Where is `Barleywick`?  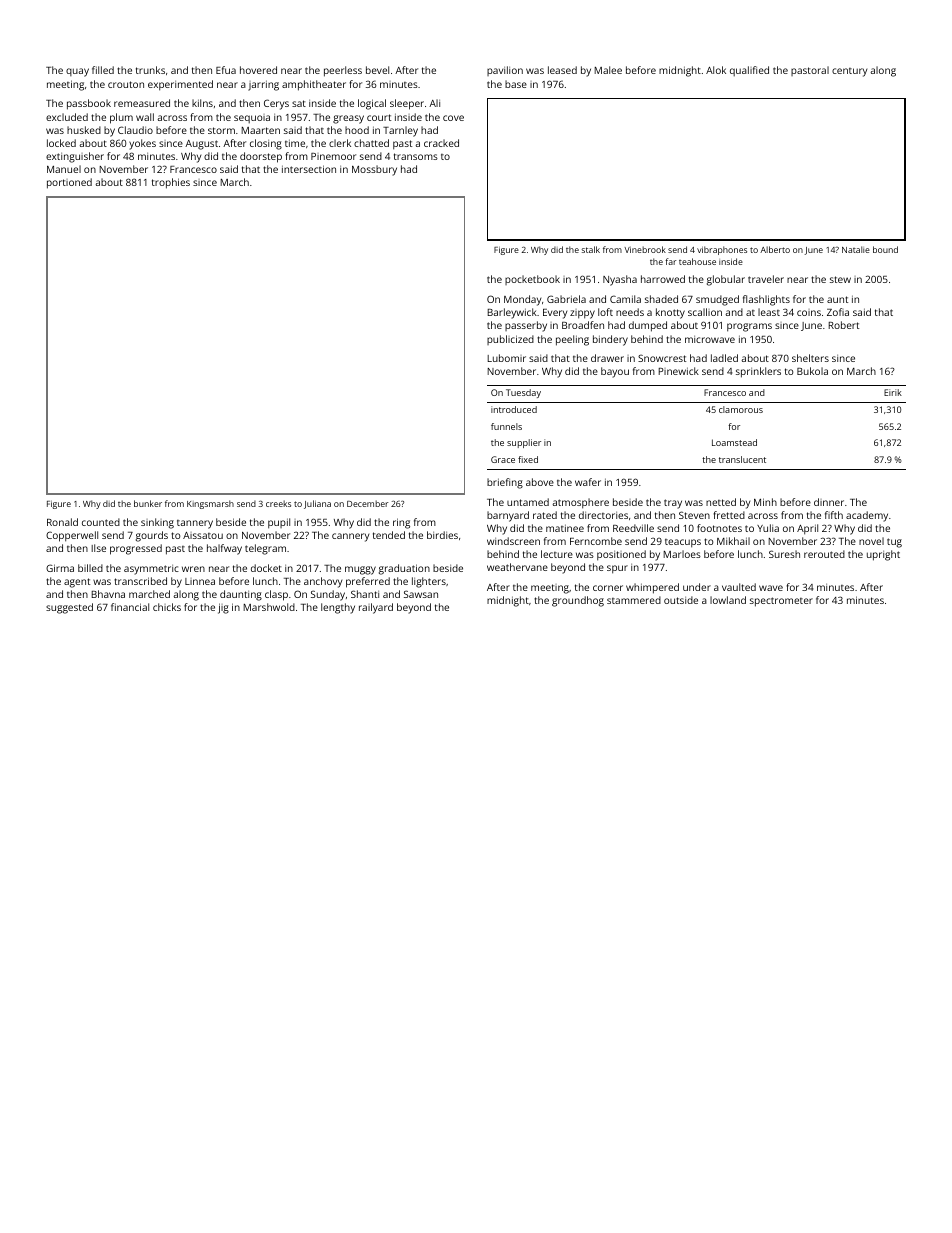 Barleywick is located at coordinates (512, 313).
